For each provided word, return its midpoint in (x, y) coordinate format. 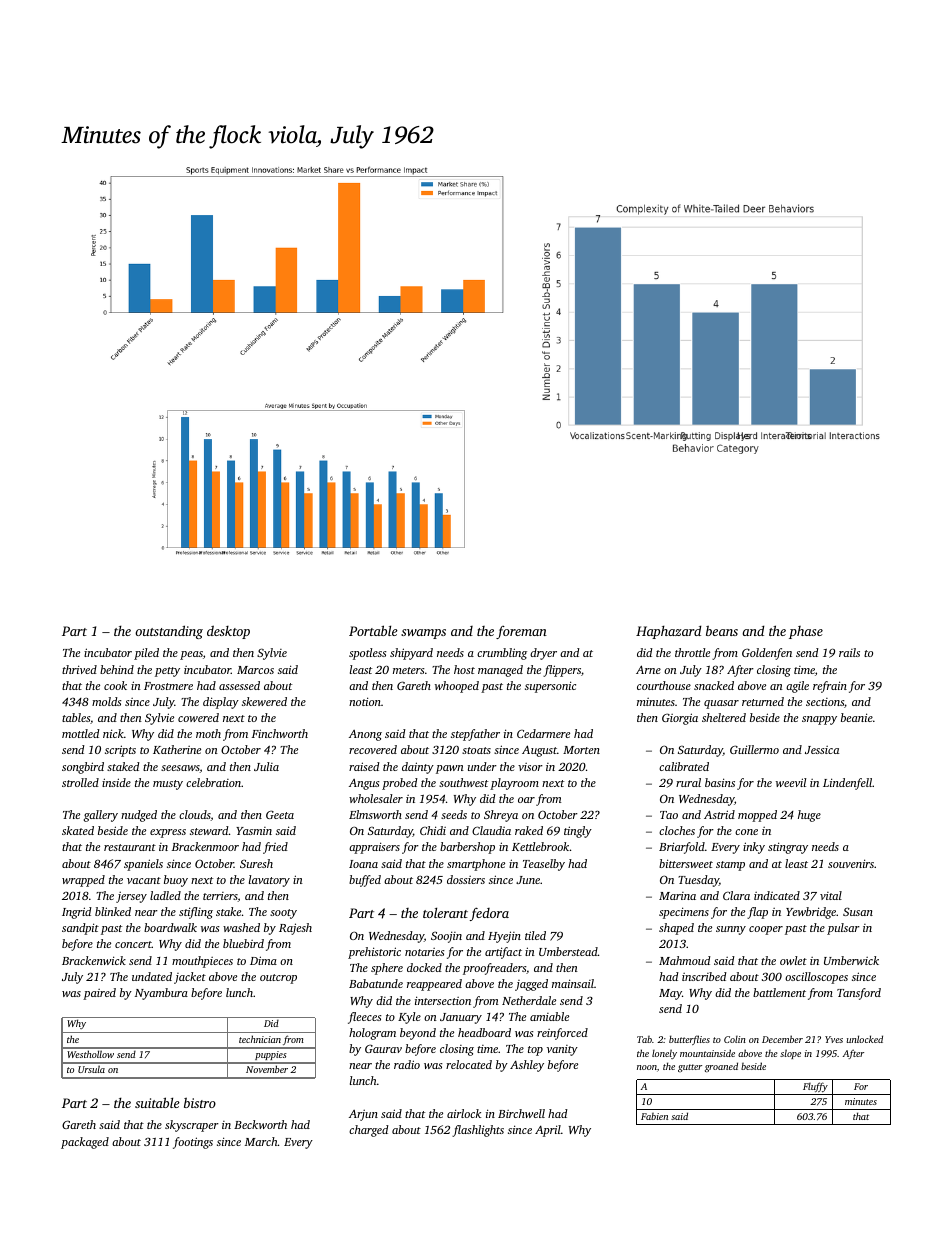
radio (407, 1064)
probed (400, 784)
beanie (857, 717)
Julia (266, 766)
